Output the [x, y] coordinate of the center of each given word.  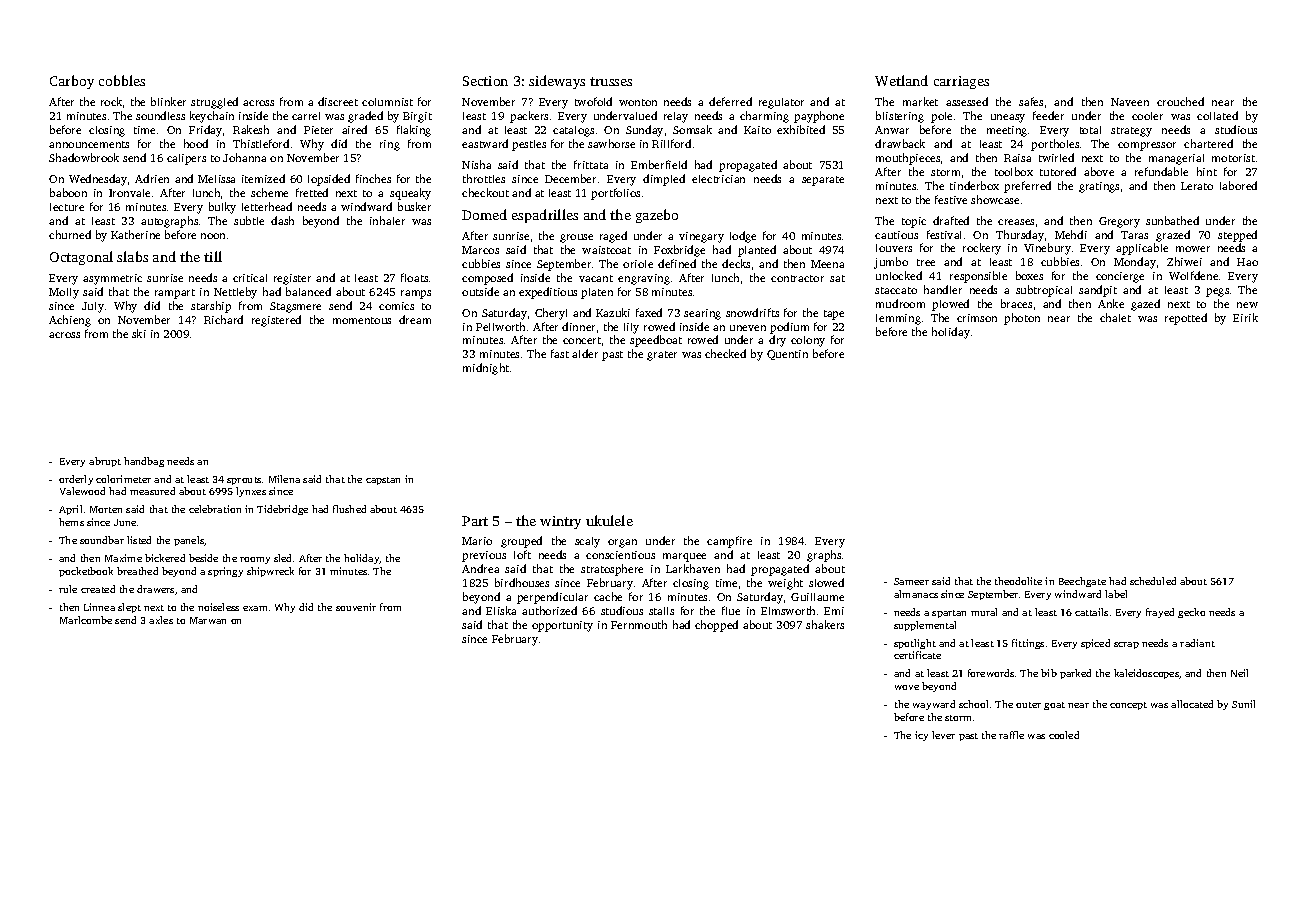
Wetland [901, 80]
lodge [743, 237]
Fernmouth [639, 624]
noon [213, 236]
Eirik [1245, 317]
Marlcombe [86, 620]
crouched [1180, 101]
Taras [1134, 235]
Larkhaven [693, 568]
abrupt [105, 462]
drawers [155, 589]
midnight [486, 369]
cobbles [122, 80]
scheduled [1153, 581]
